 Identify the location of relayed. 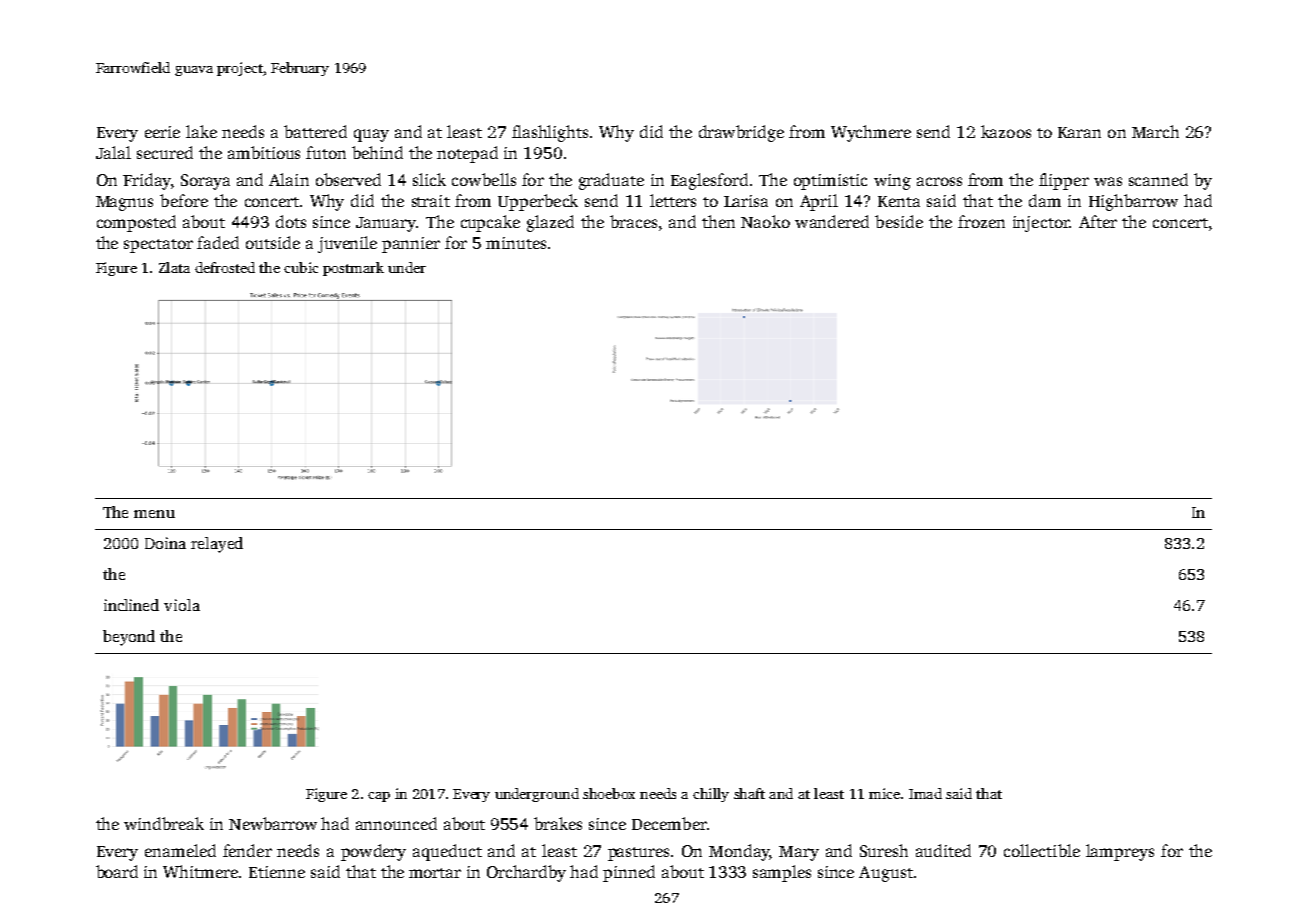
(217, 545).
